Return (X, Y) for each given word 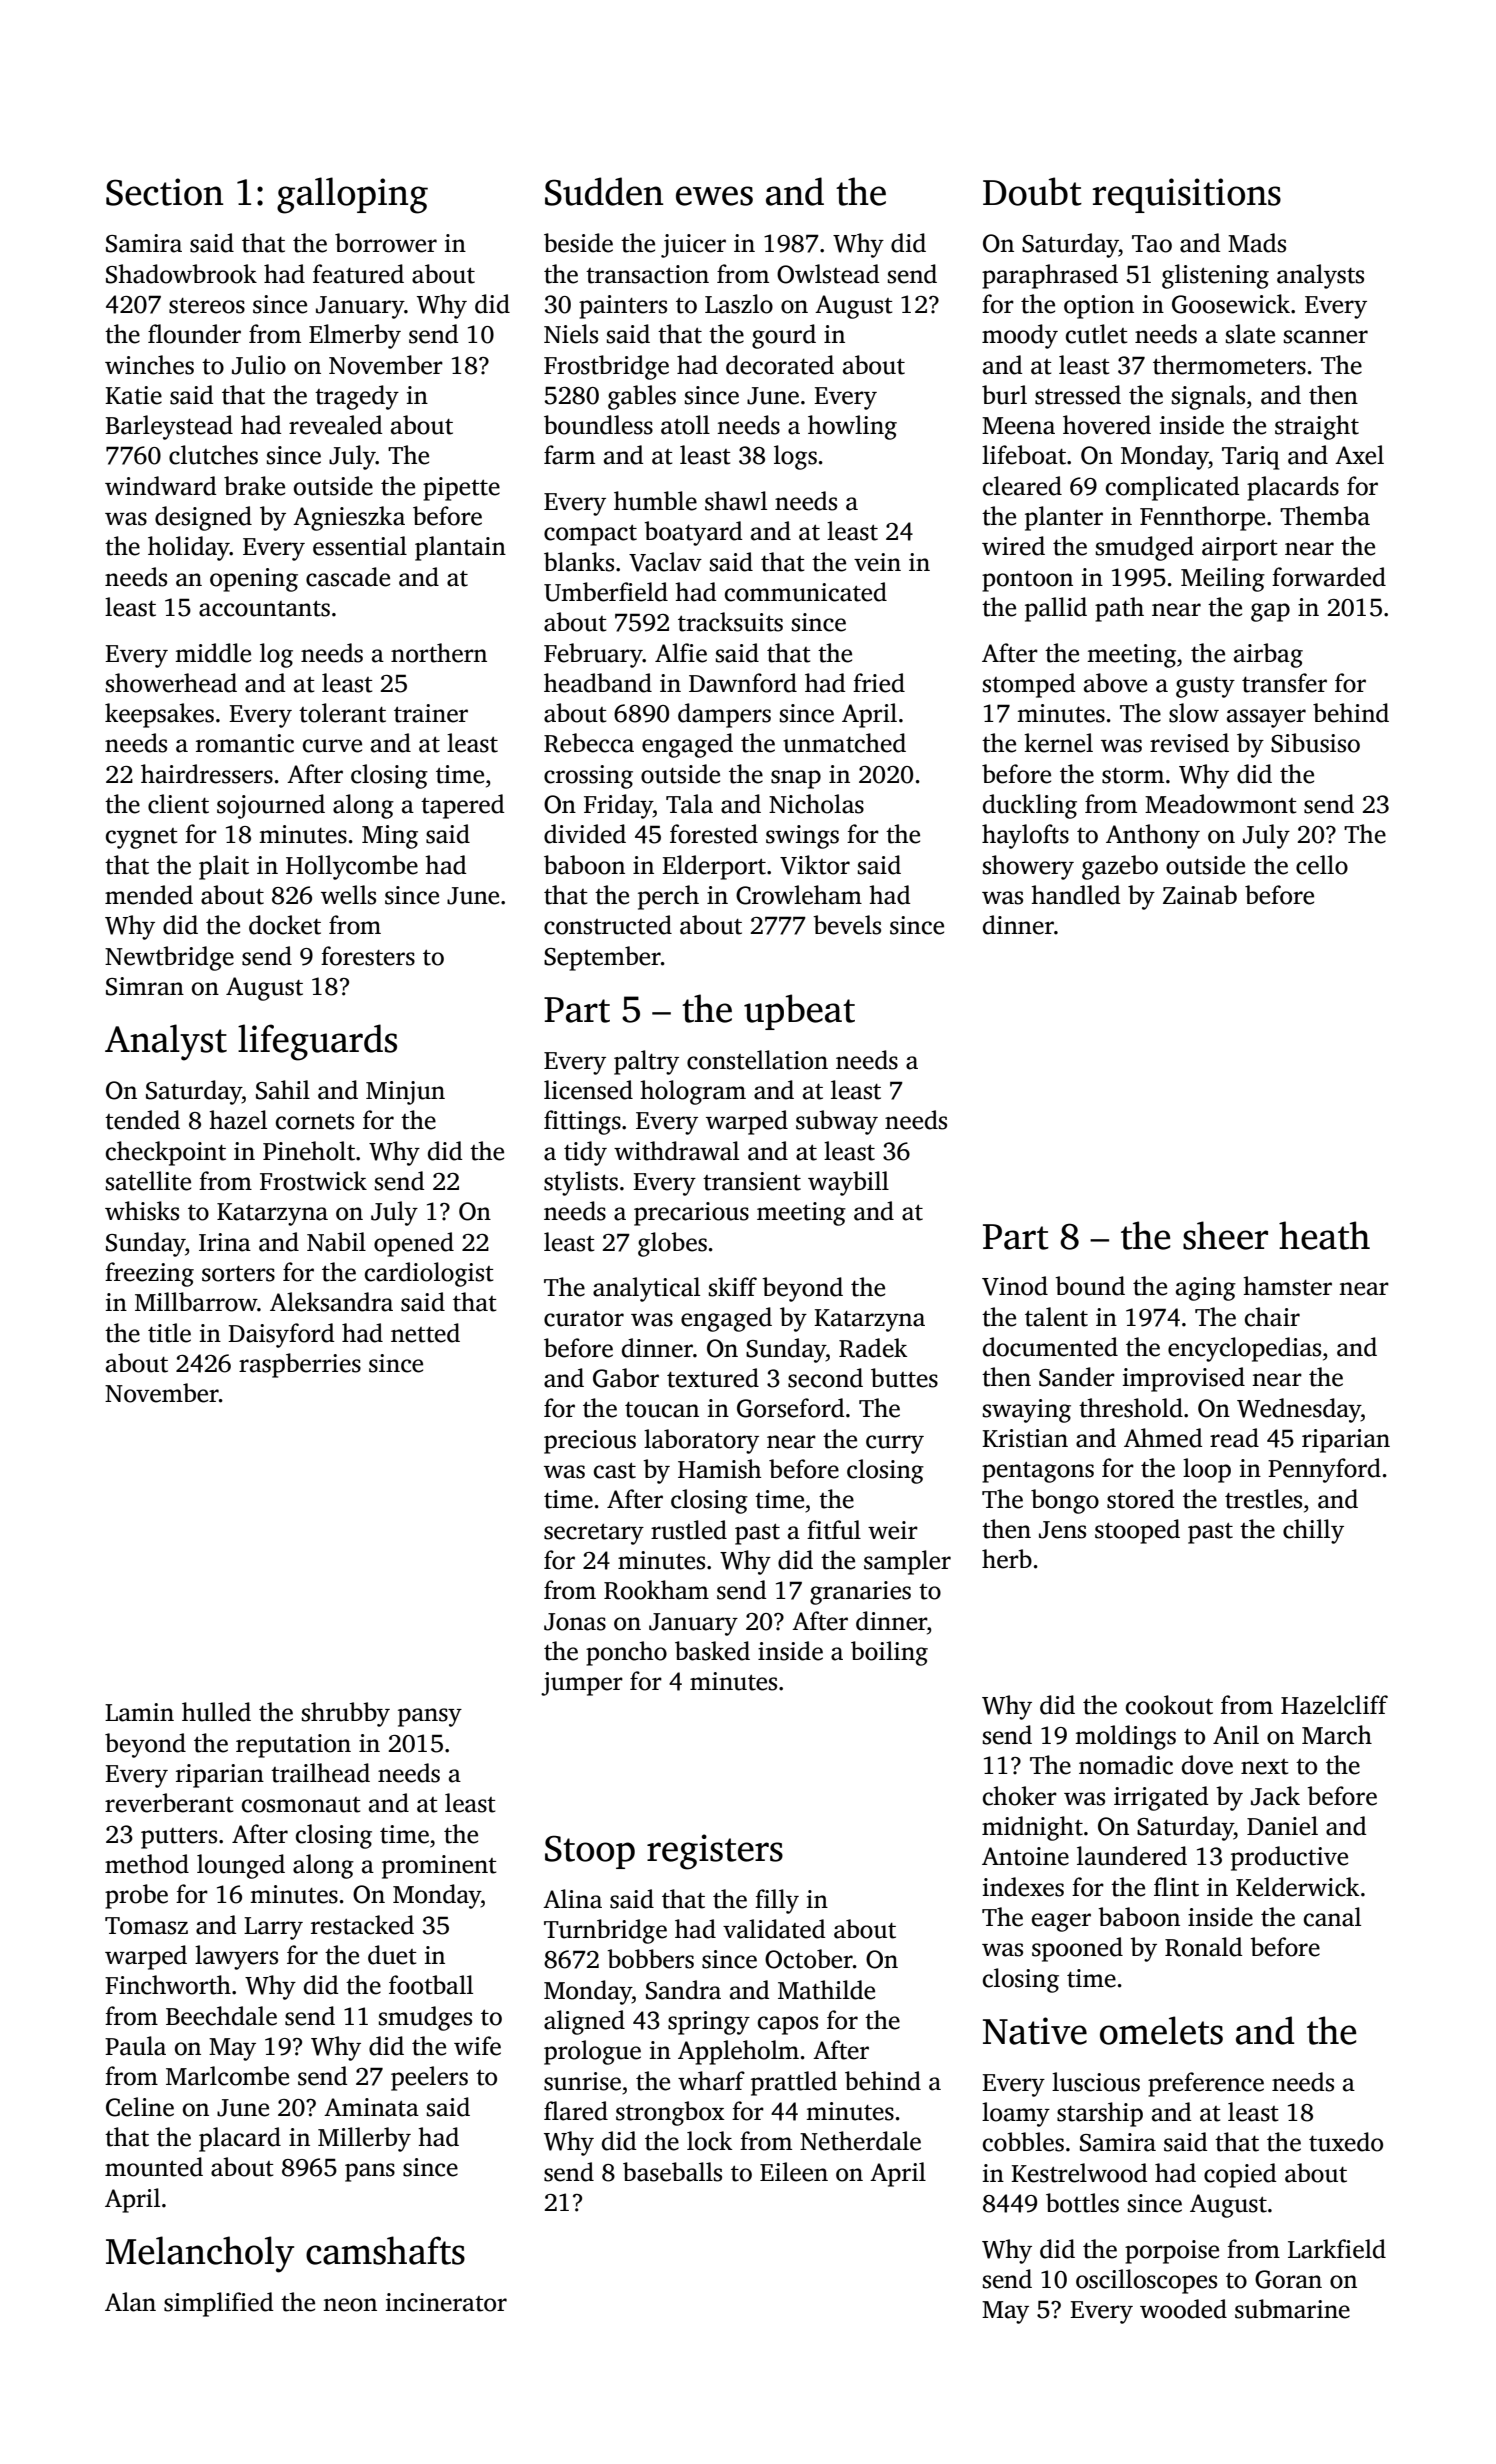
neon (350, 2305)
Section (164, 192)
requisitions (1186, 195)
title (169, 1333)
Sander (1077, 1377)
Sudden (604, 191)
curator (584, 1319)
